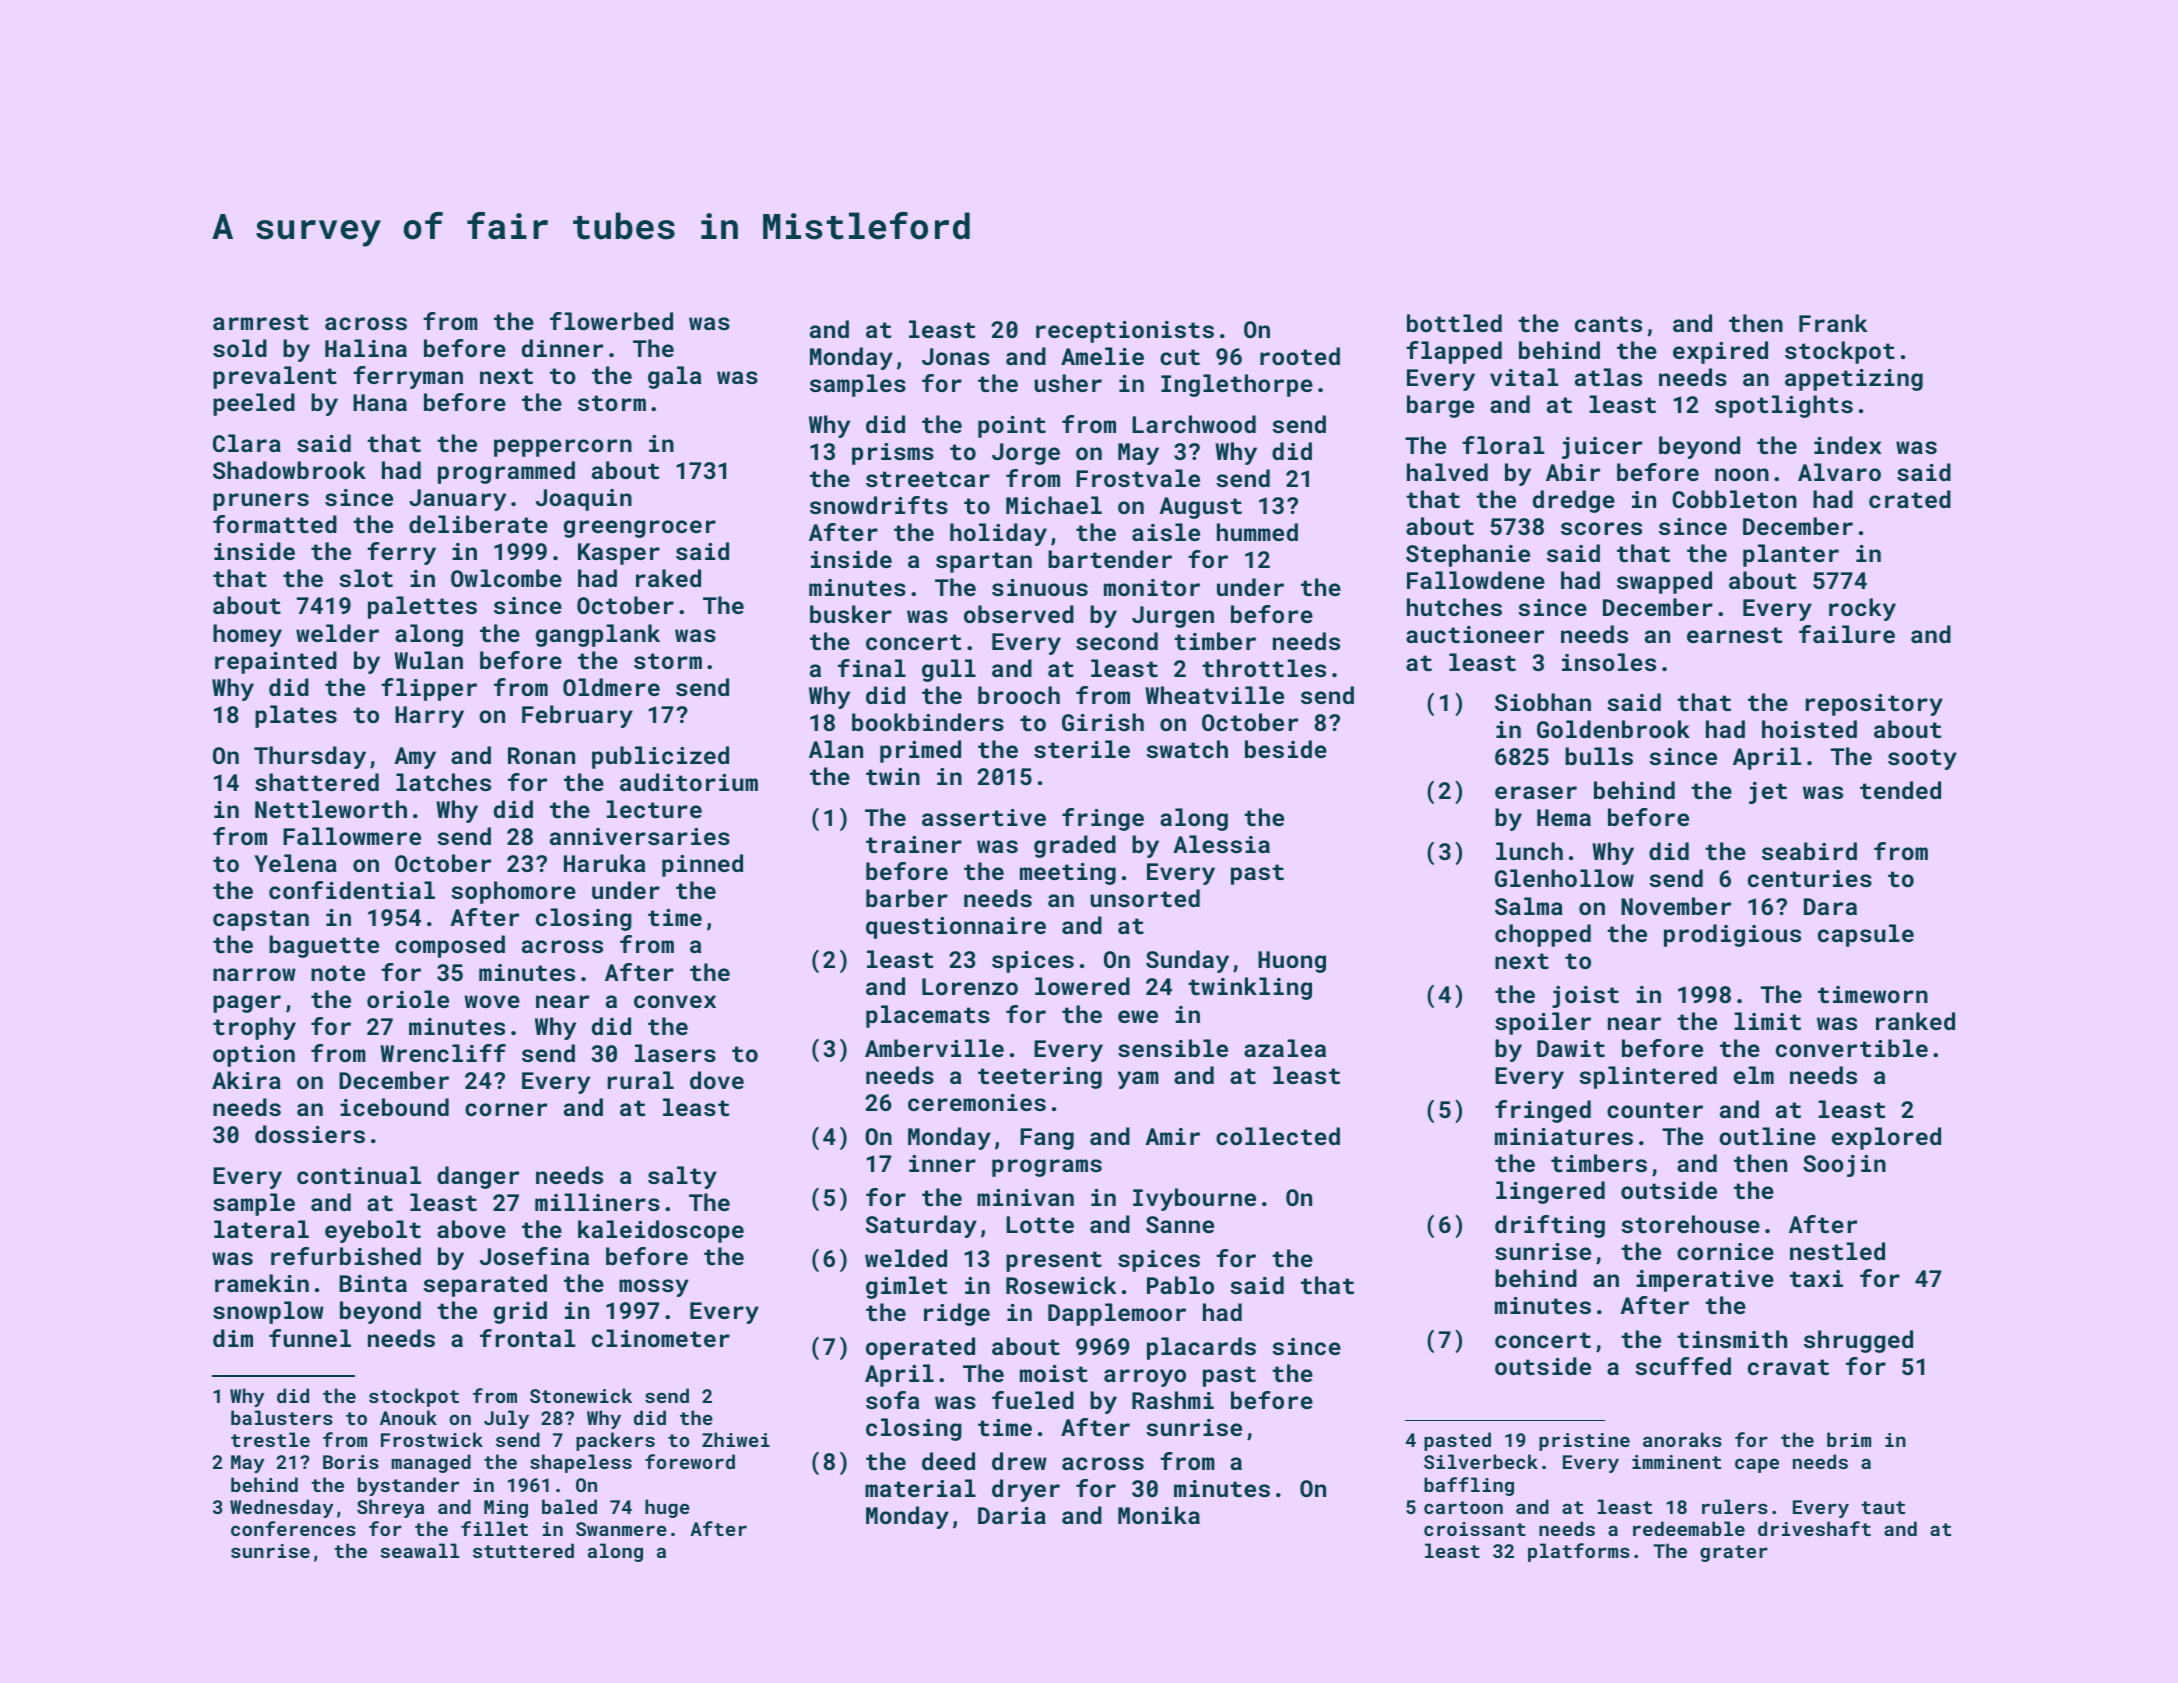 The width and height of the page is (2178, 1683). Describe the element at coordinates (1454, 323) in the page. I see `bottled` at that location.
